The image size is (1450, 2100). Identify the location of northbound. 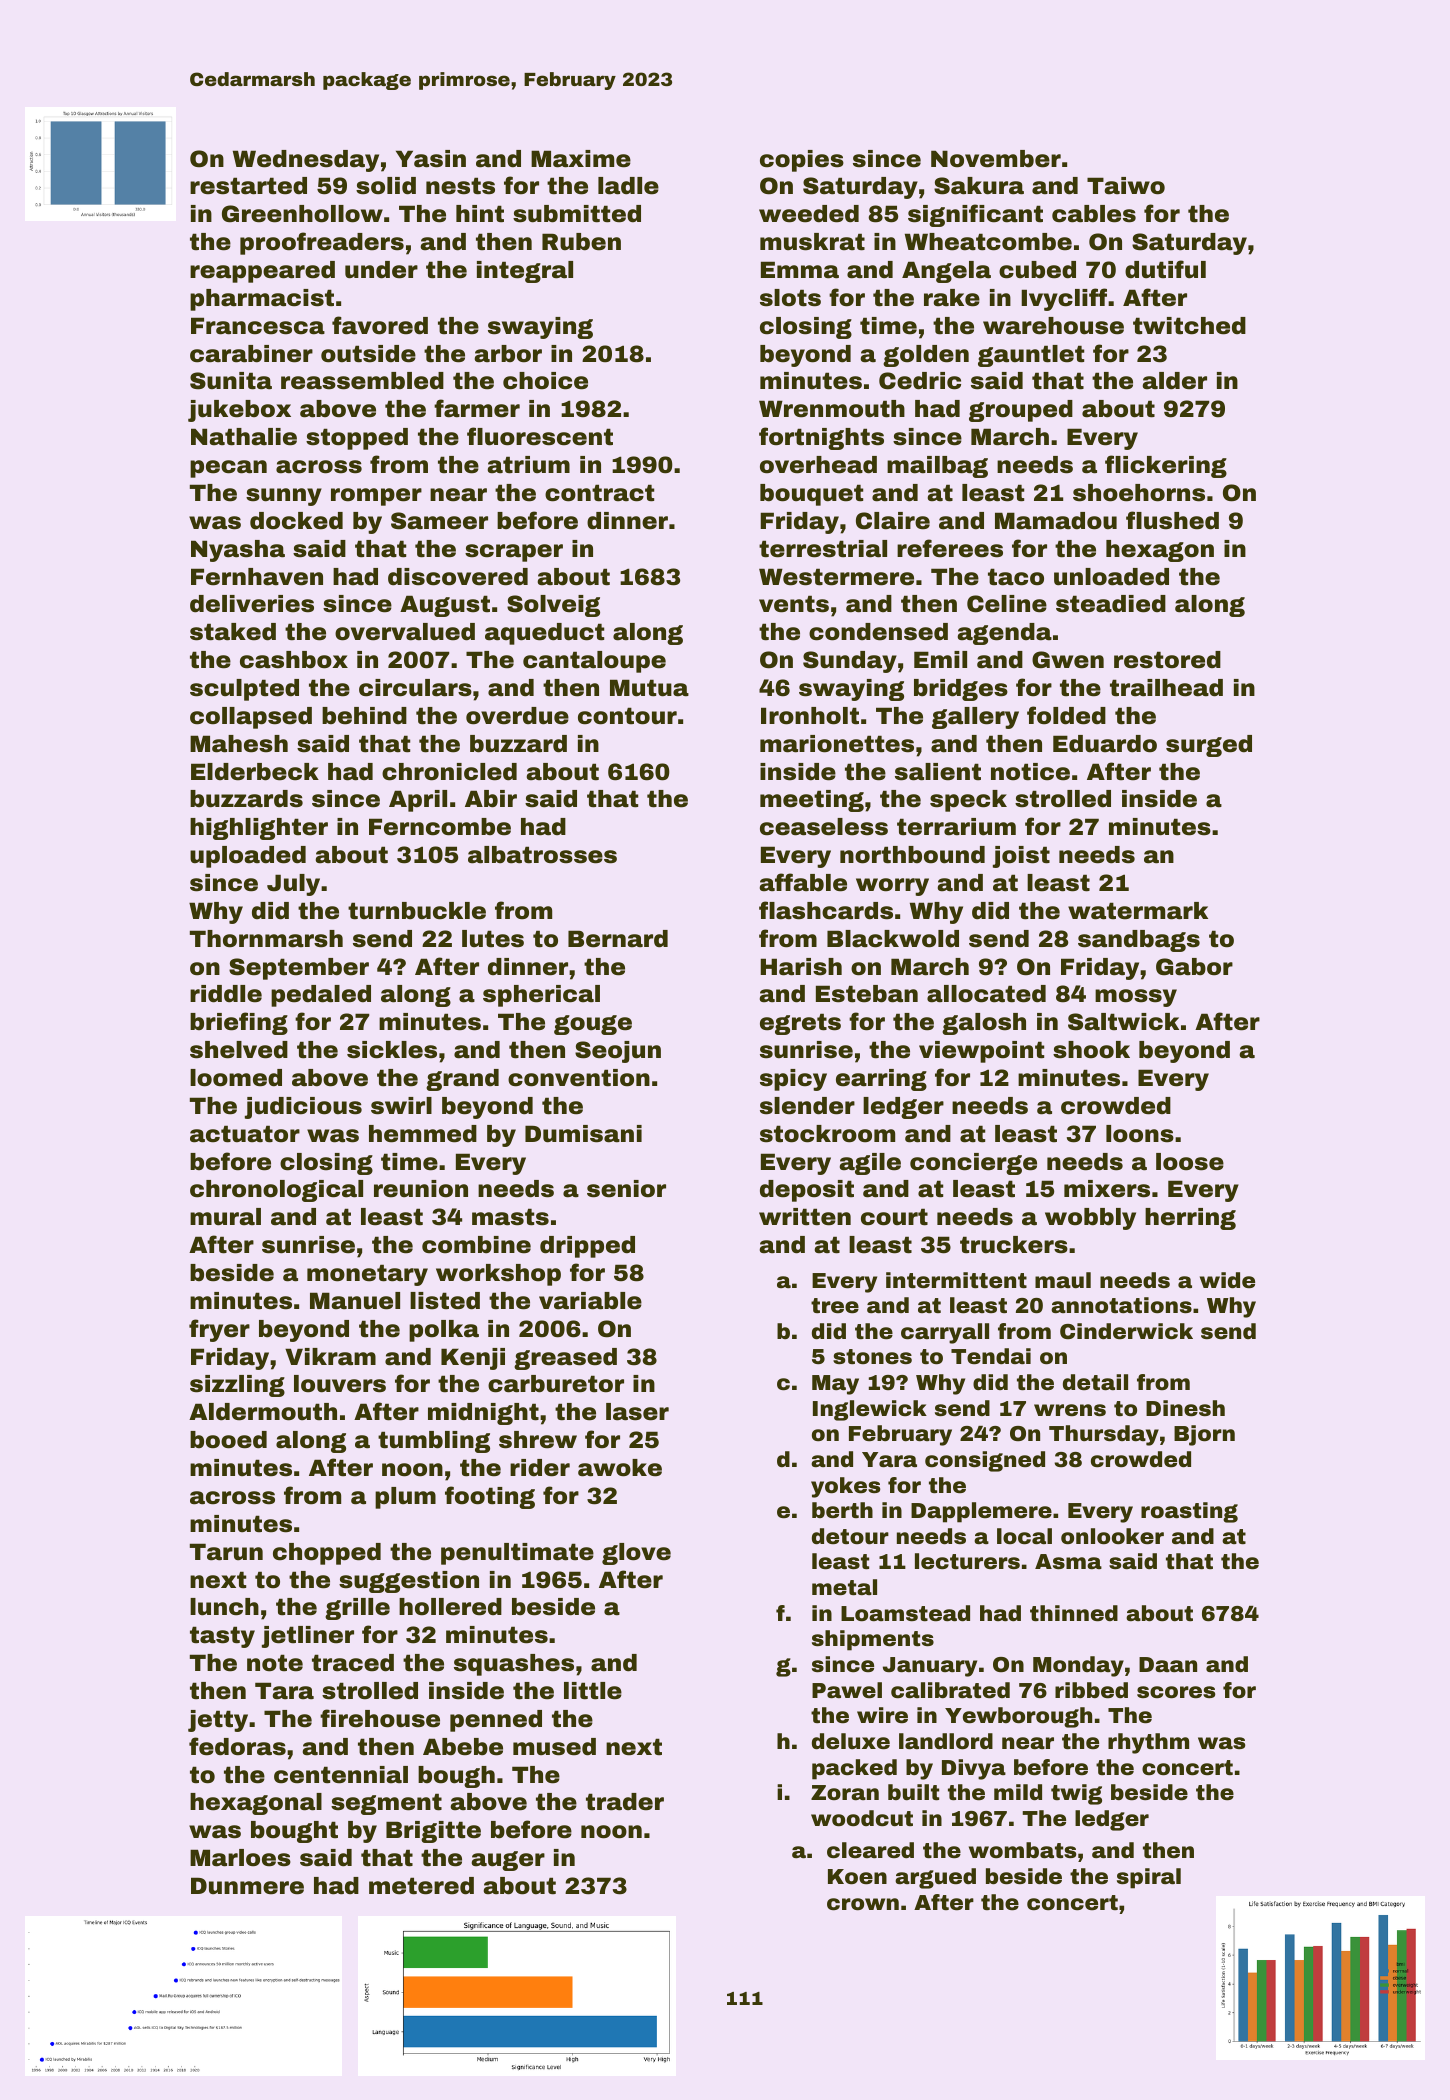
(912, 855).
